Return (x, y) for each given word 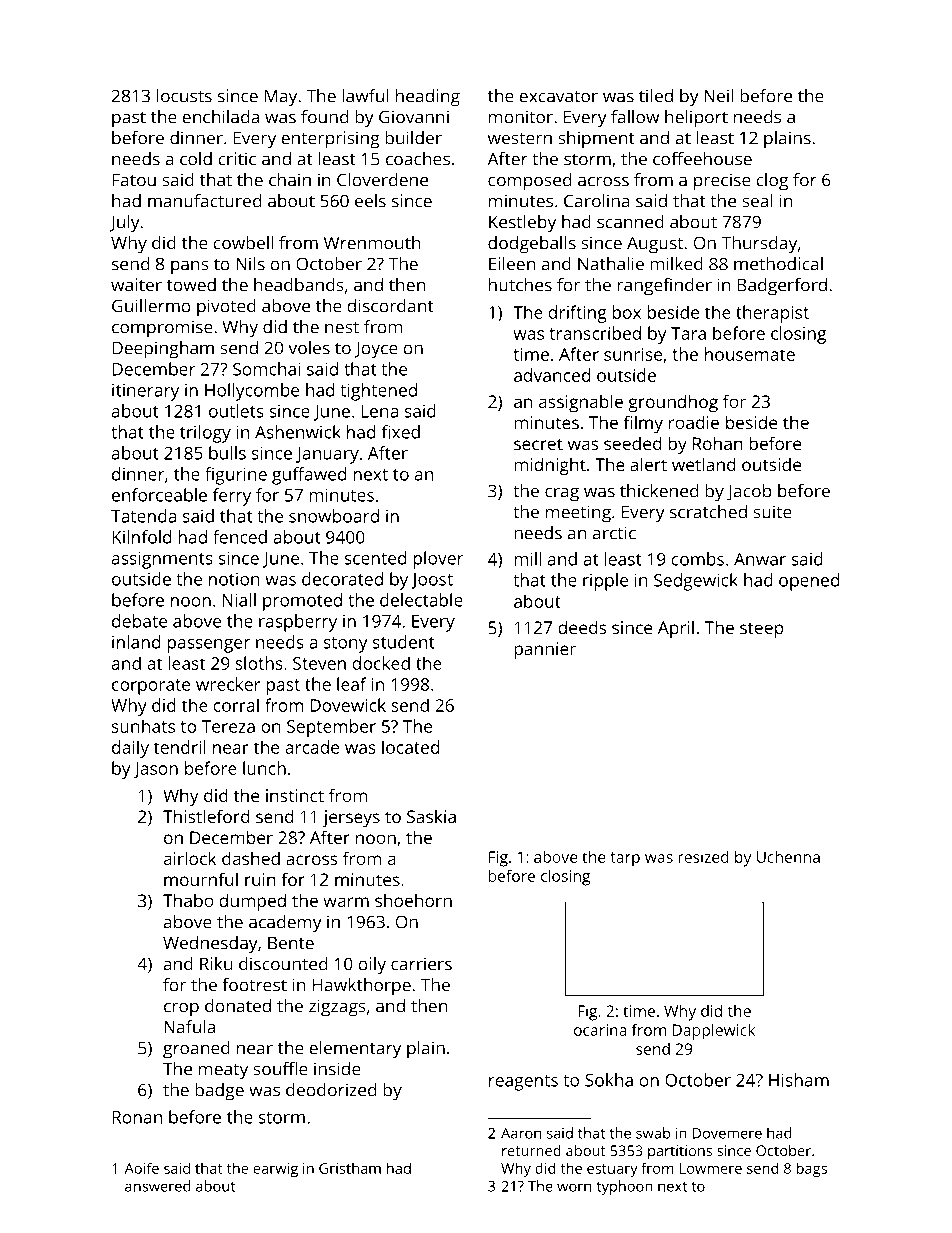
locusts (184, 96)
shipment (596, 140)
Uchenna (788, 857)
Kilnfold (141, 537)
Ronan (137, 1117)
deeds (582, 627)
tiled (656, 96)
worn (574, 1187)
